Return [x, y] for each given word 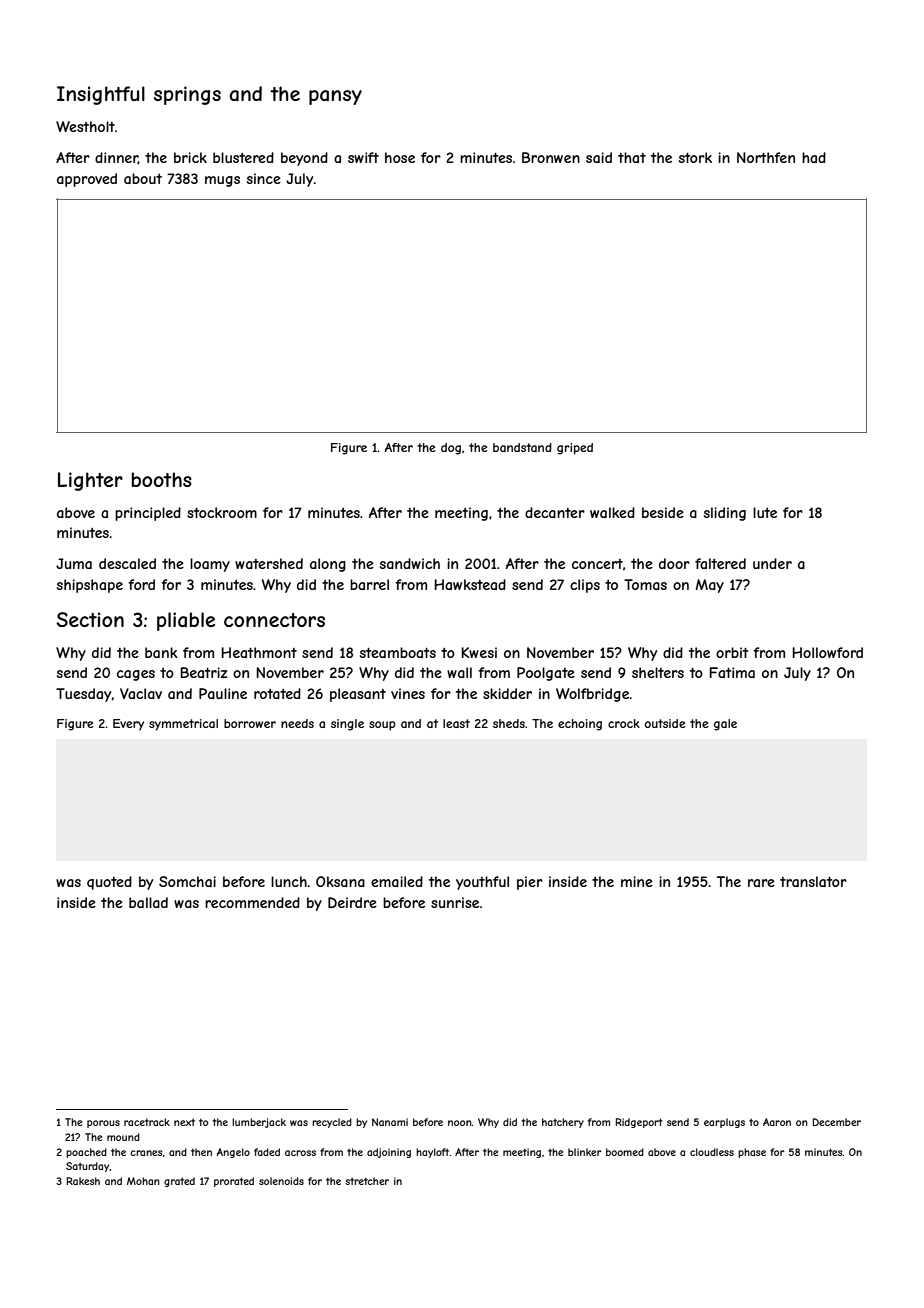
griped [575, 449]
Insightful [101, 95]
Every [128, 725]
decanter [555, 512]
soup [382, 726]
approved [87, 180]
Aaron [777, 1122]
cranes [146, 1153]
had [814, 157]
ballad [148, 902]
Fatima [732, 672]
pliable [186, 621]
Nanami [390, 1122]
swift [363, 157]
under [772, 563]
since [264, 178]
